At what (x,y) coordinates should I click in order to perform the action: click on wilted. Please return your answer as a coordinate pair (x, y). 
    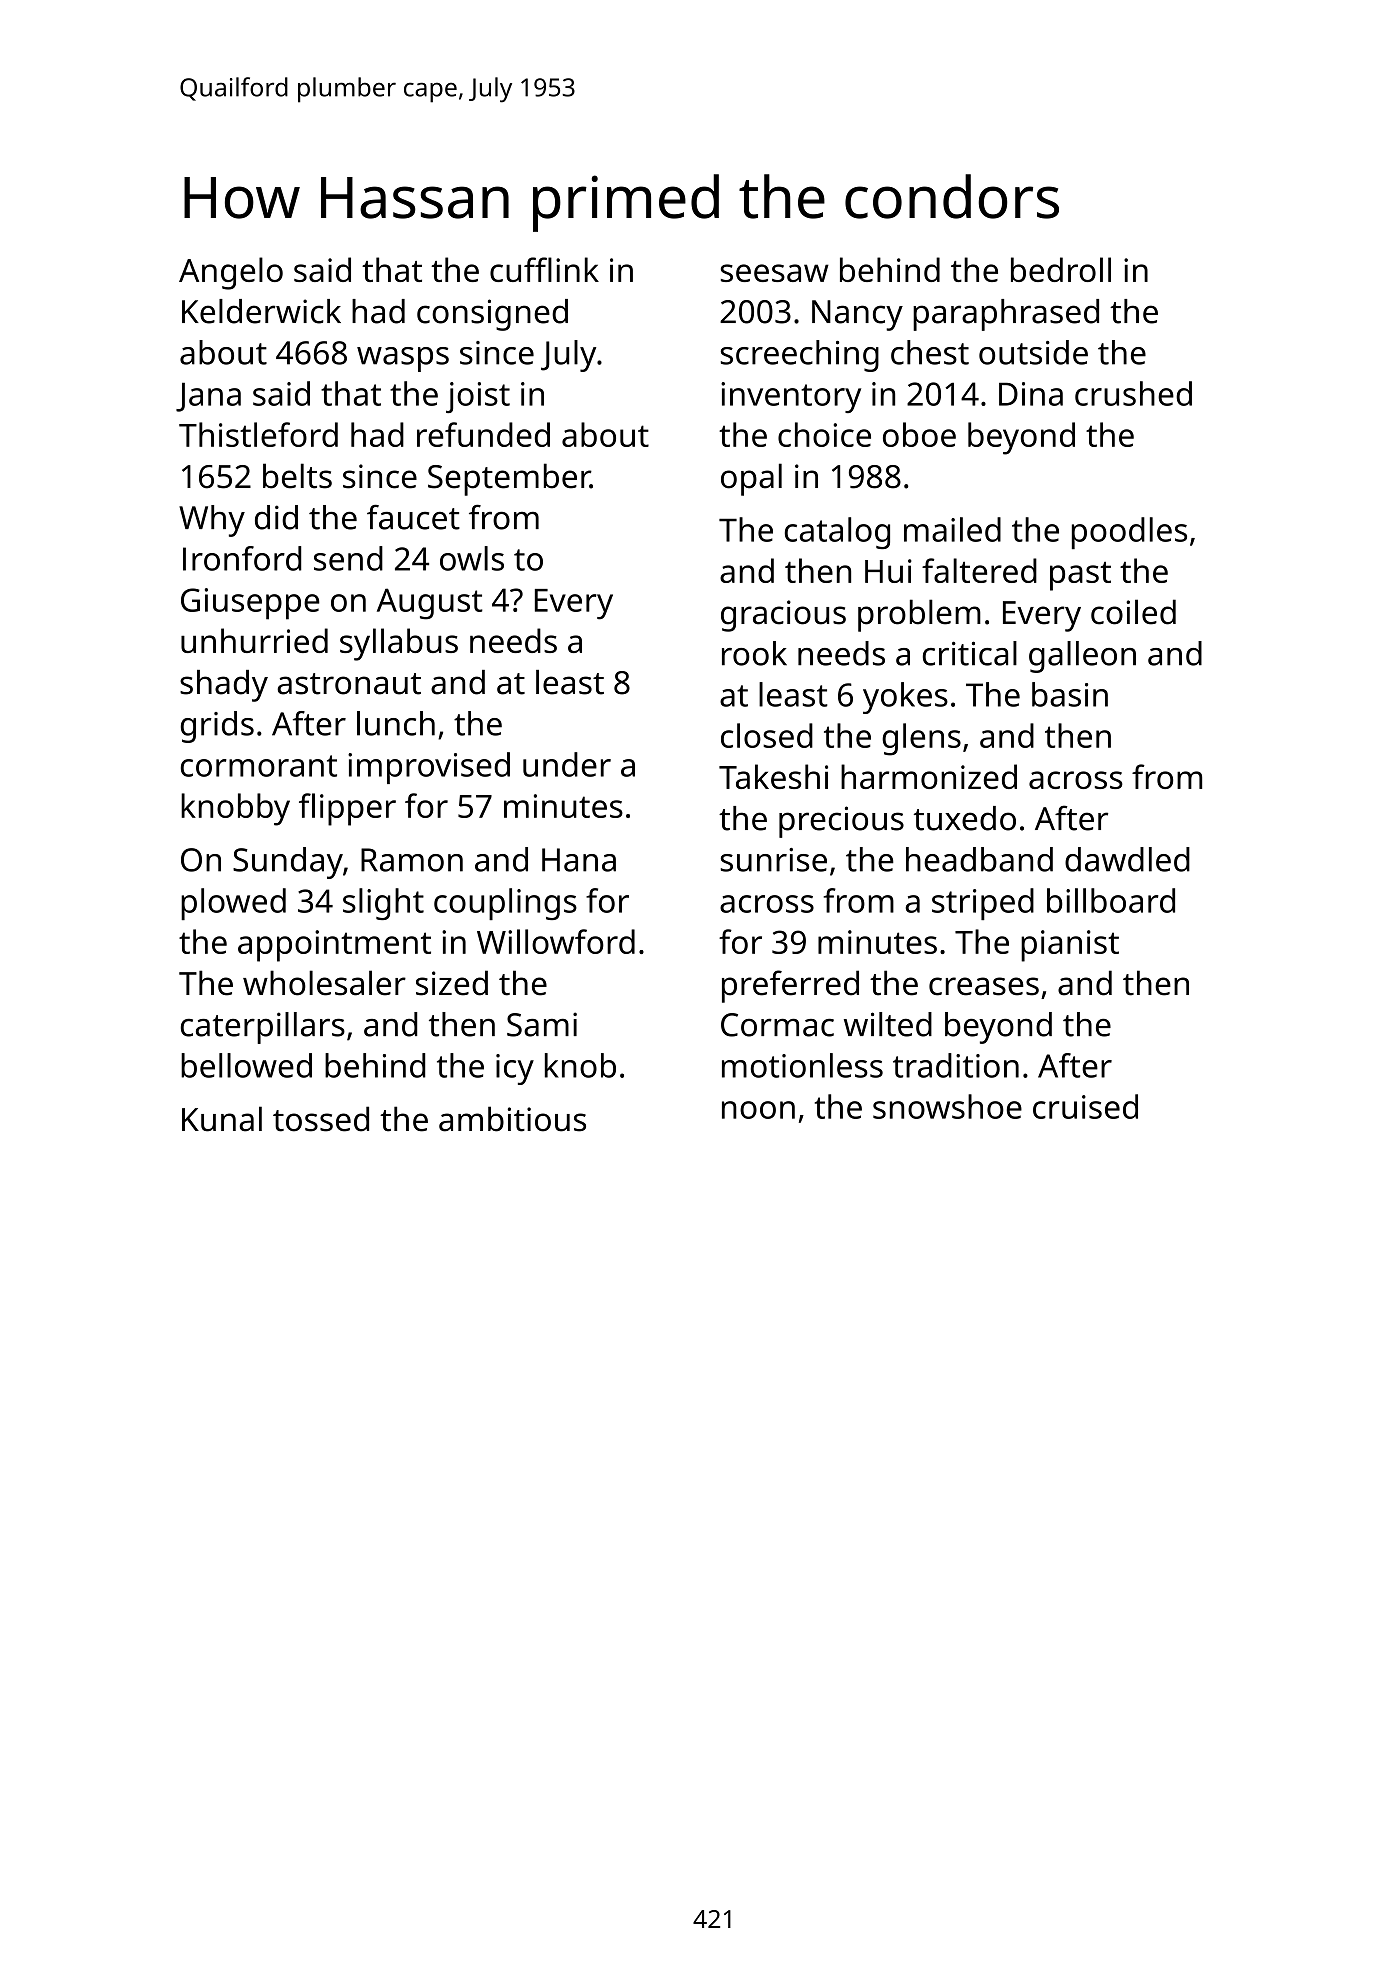
    Looking at the image, I should click on (888, 1024).
